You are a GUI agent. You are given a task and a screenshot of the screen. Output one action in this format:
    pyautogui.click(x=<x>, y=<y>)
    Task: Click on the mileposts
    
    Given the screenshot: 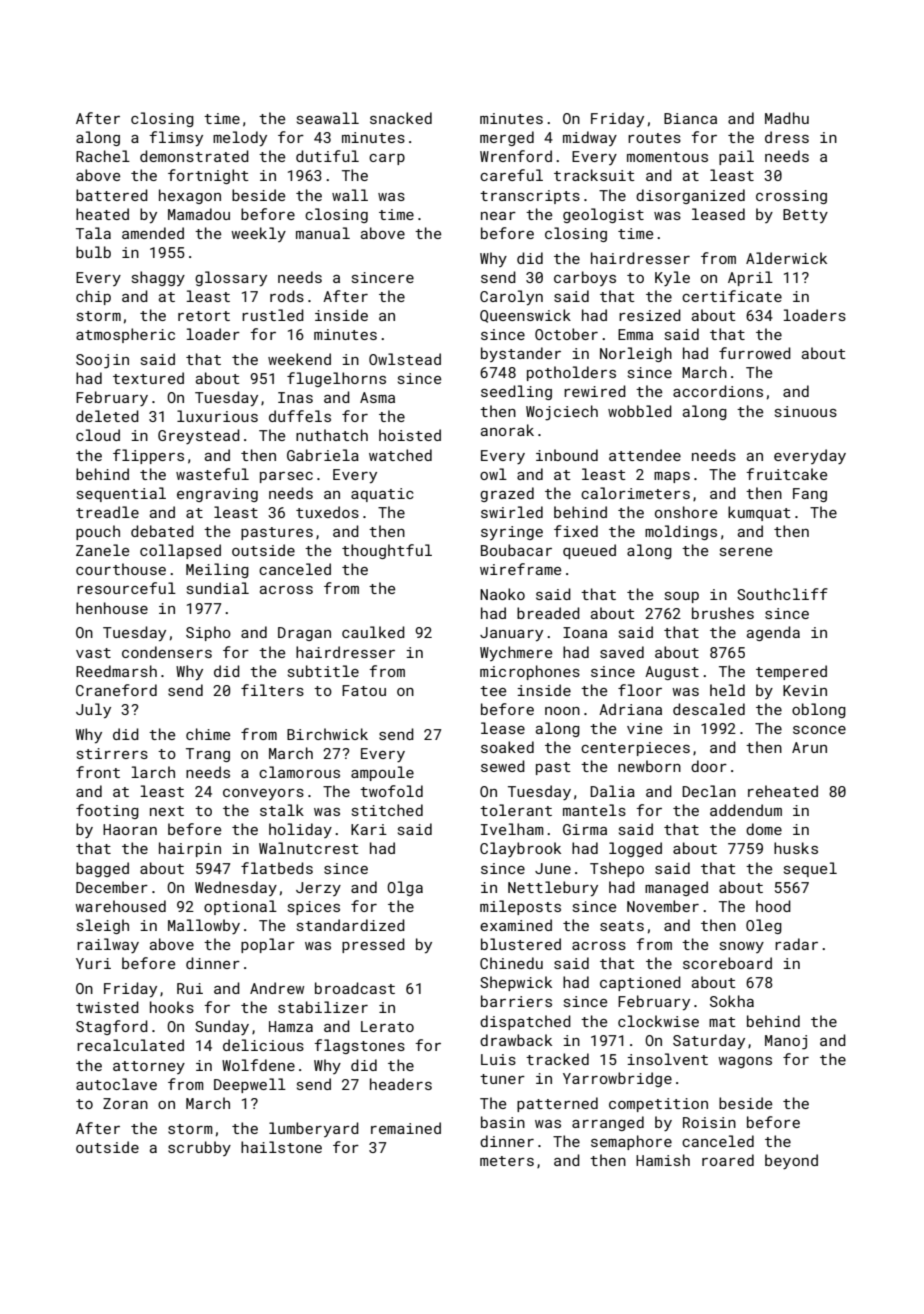 What is the action you would take?
    pyautogui.click(x=520, y=907)
